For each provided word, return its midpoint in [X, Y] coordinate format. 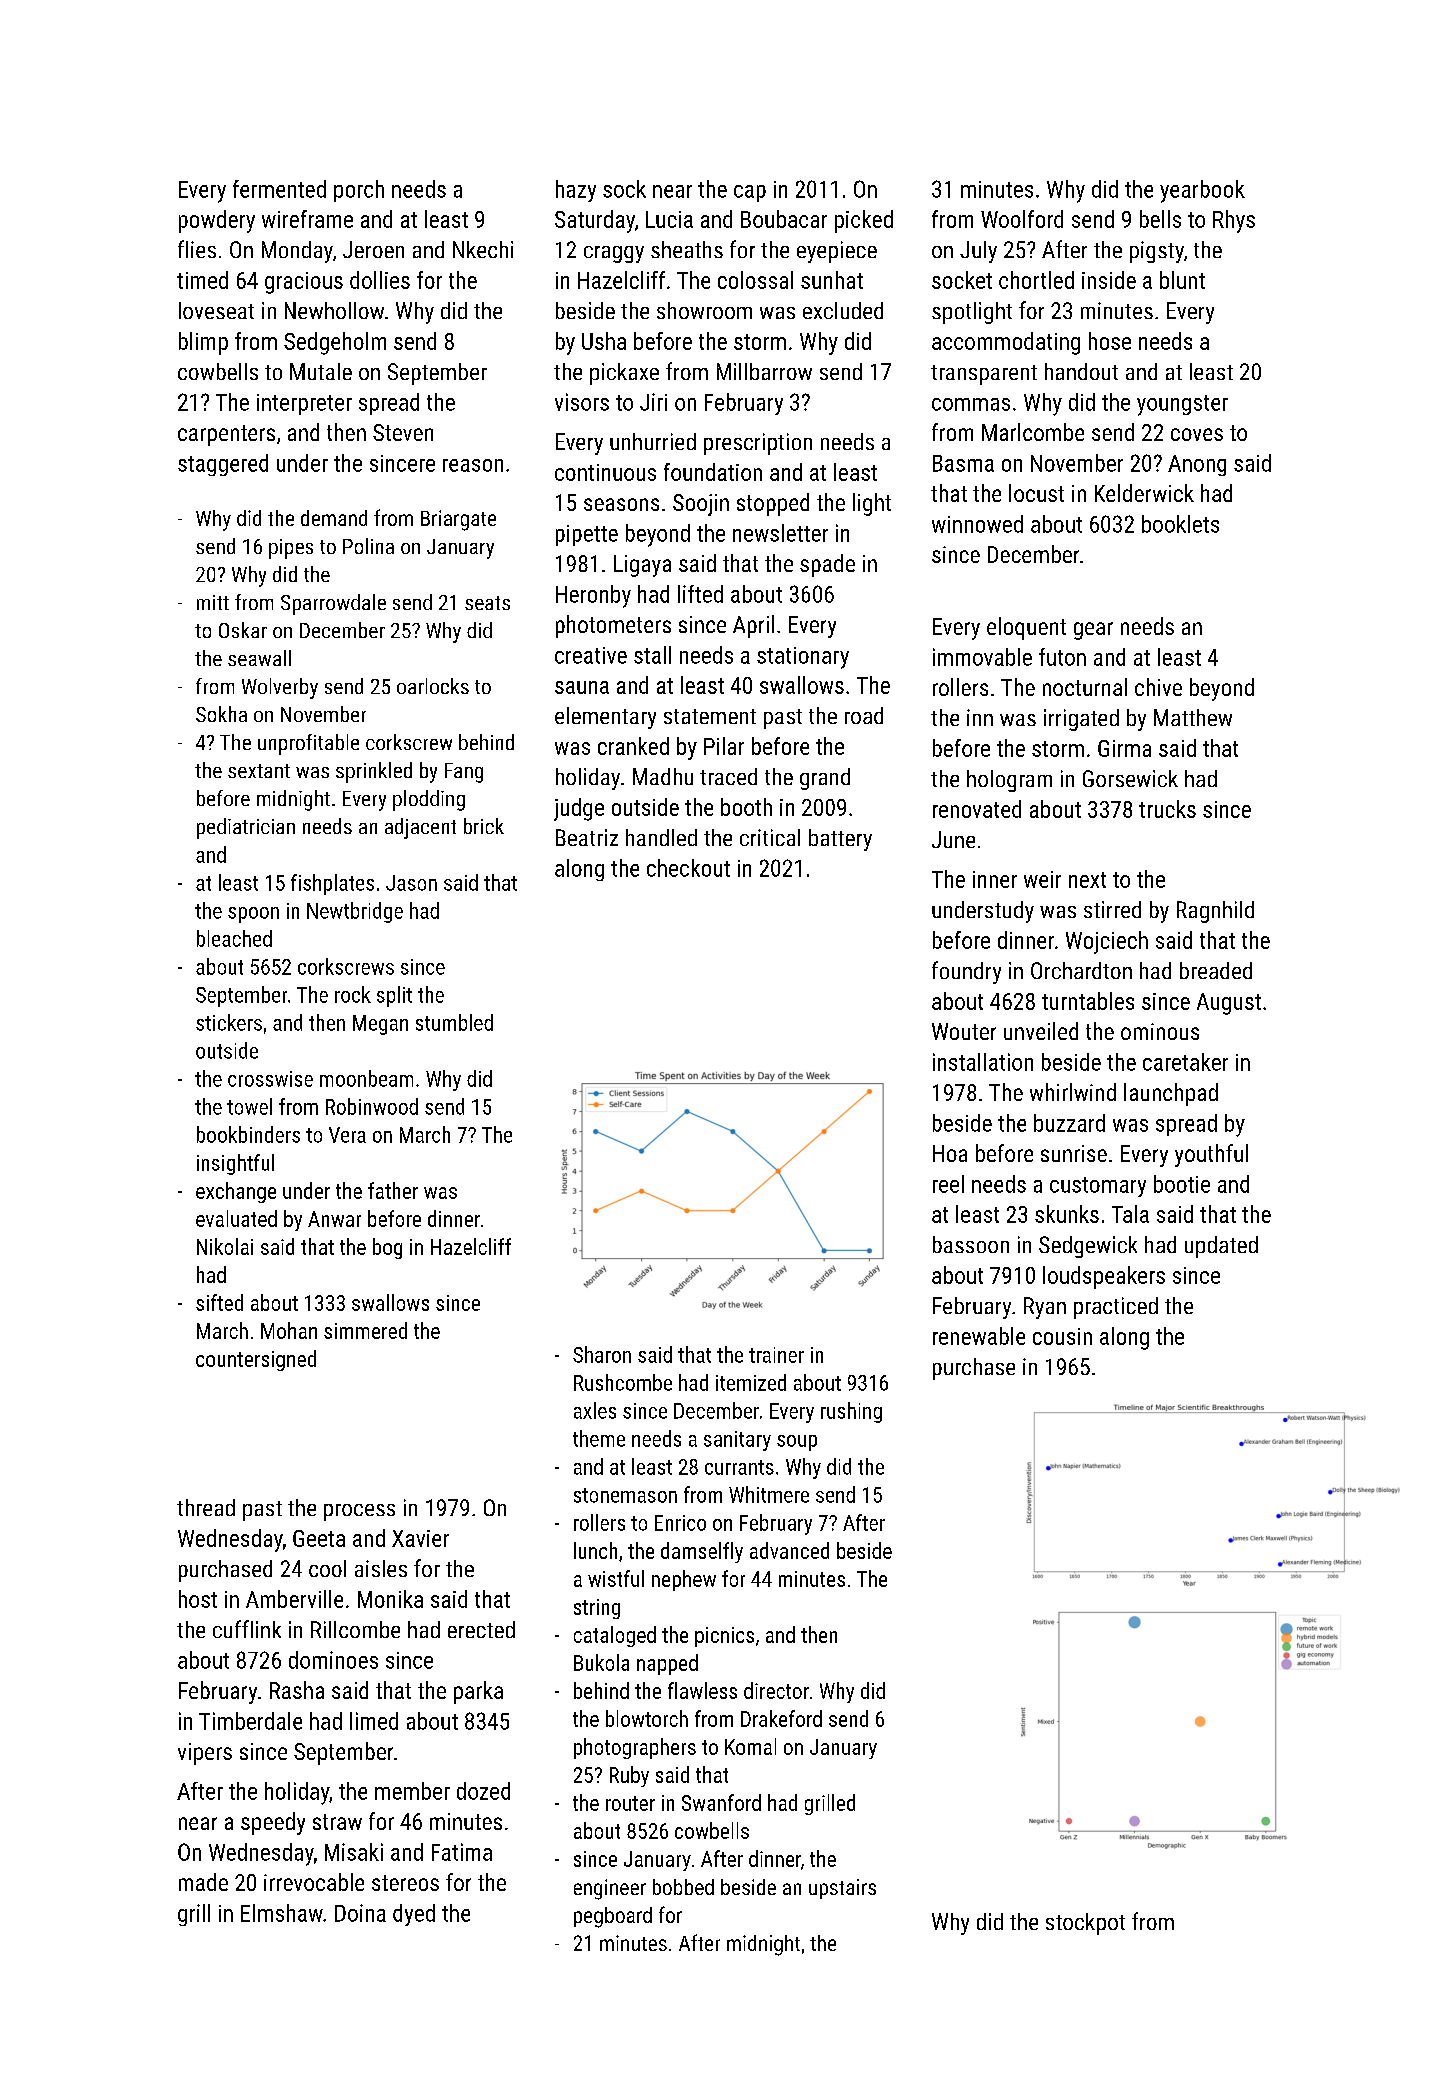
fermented [279, 189]
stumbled [454, 1022]
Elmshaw [282, 1913]
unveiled [1041, 1031]
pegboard [613, 1917]
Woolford [1022, 219]
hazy [576, 191]
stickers [229, 1022]
